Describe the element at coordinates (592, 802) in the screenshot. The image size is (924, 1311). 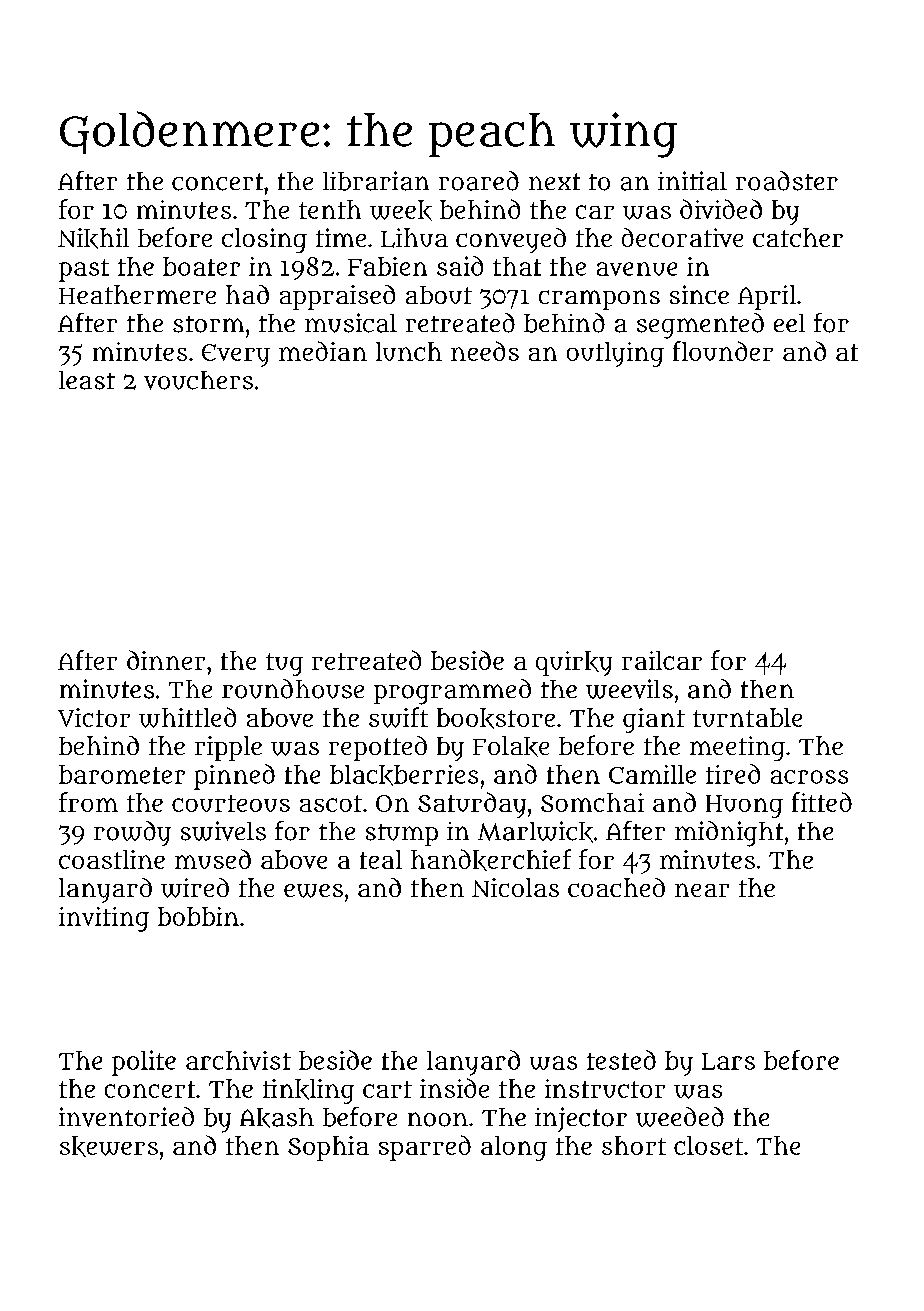
I see `Somchai` at that location.
